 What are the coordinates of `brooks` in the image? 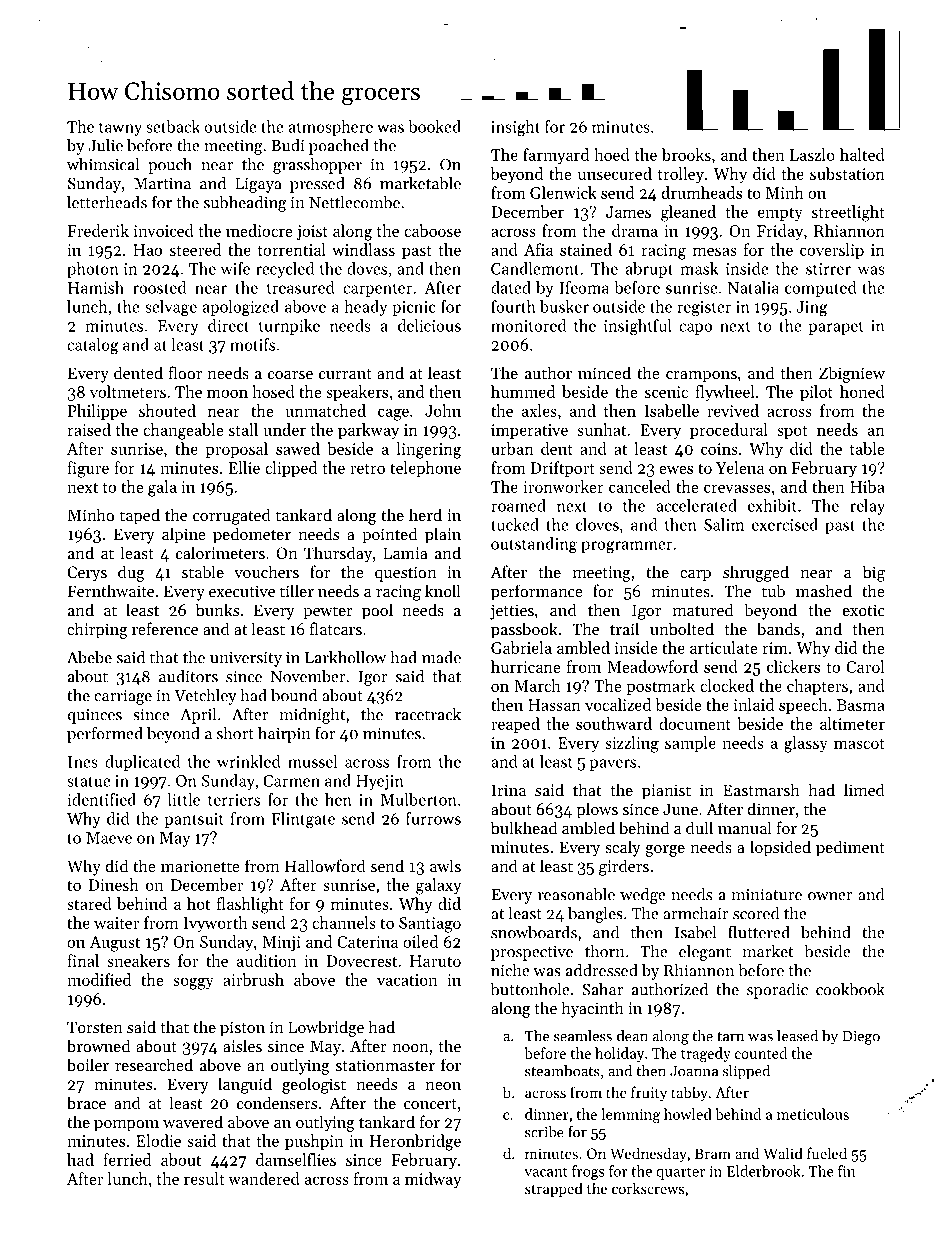 It's located at (686, 154).
